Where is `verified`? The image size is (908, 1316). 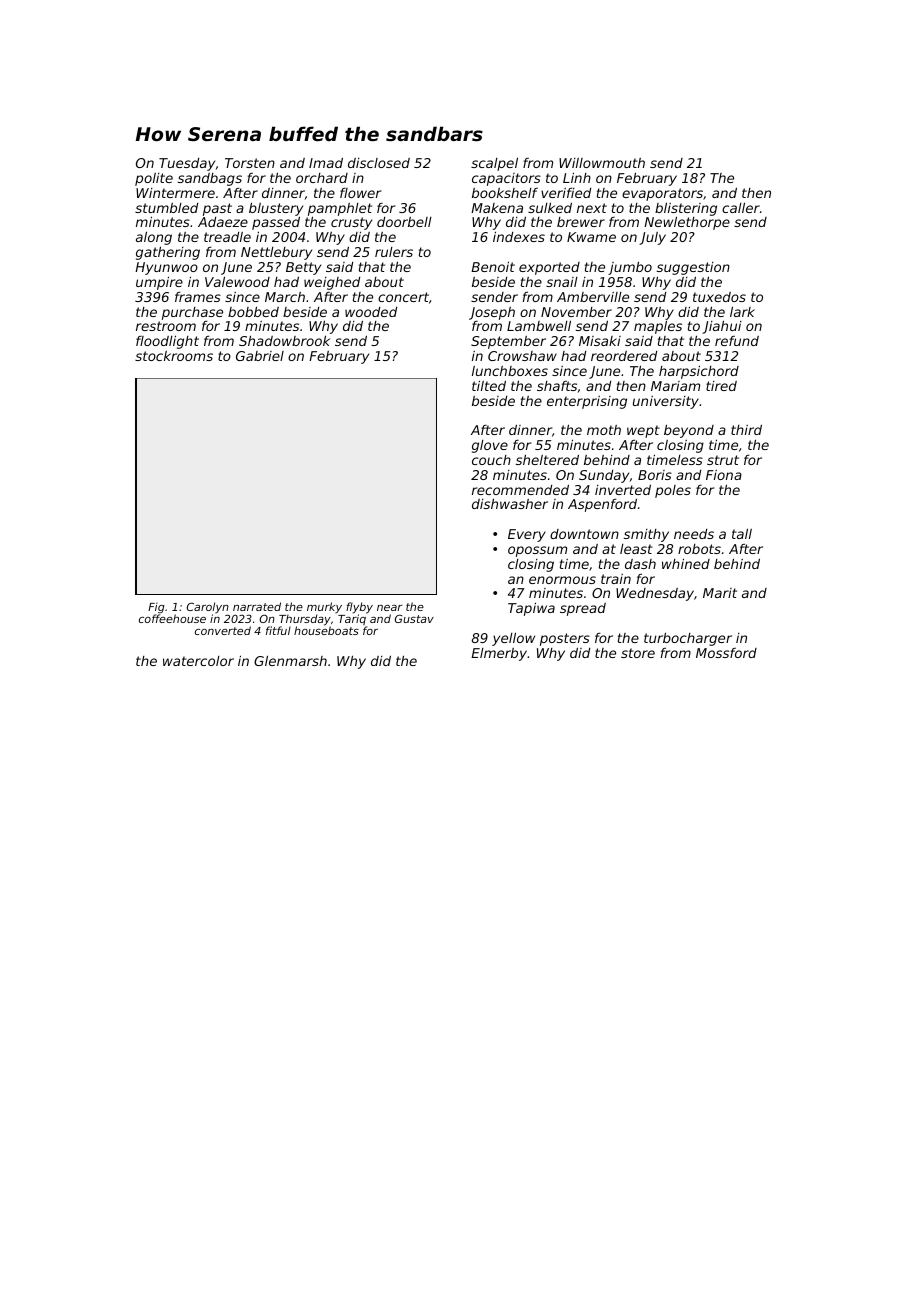
verified is located at coordinates (566, 193).
